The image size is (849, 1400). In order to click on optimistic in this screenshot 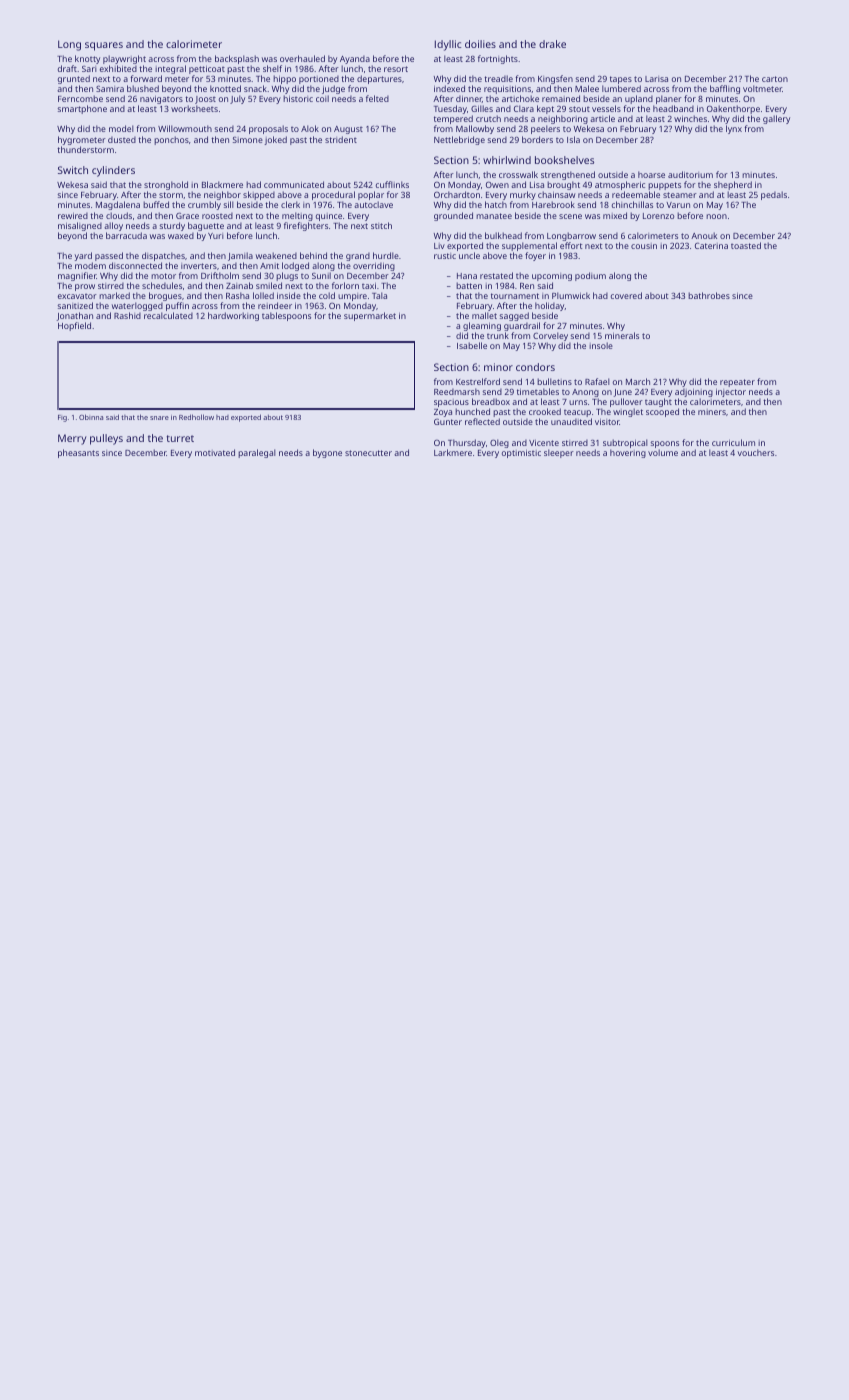, I will do `click(521, 454)`.
